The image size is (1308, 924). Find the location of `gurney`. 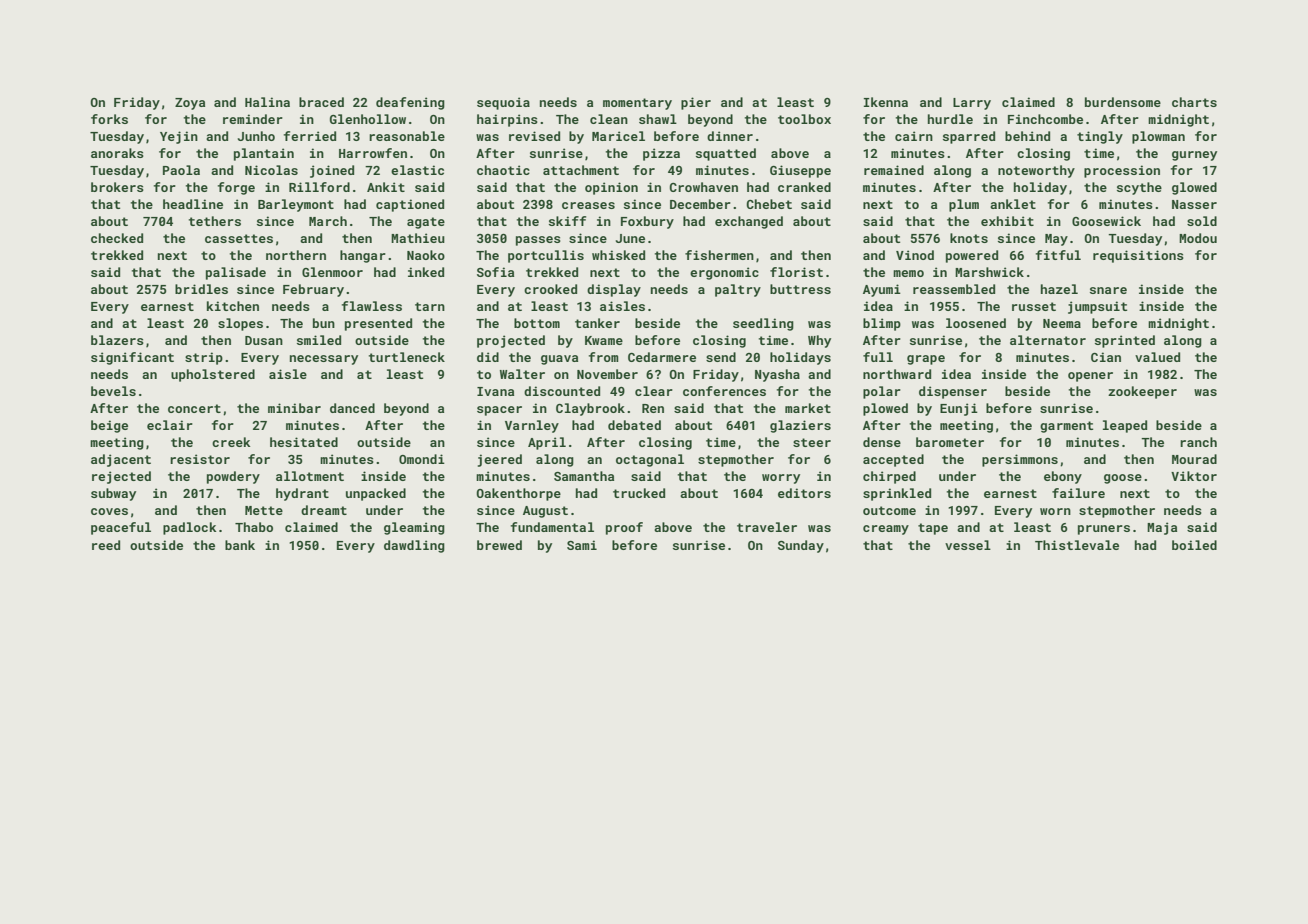

gurney is located at coordinates (1194, 156).
